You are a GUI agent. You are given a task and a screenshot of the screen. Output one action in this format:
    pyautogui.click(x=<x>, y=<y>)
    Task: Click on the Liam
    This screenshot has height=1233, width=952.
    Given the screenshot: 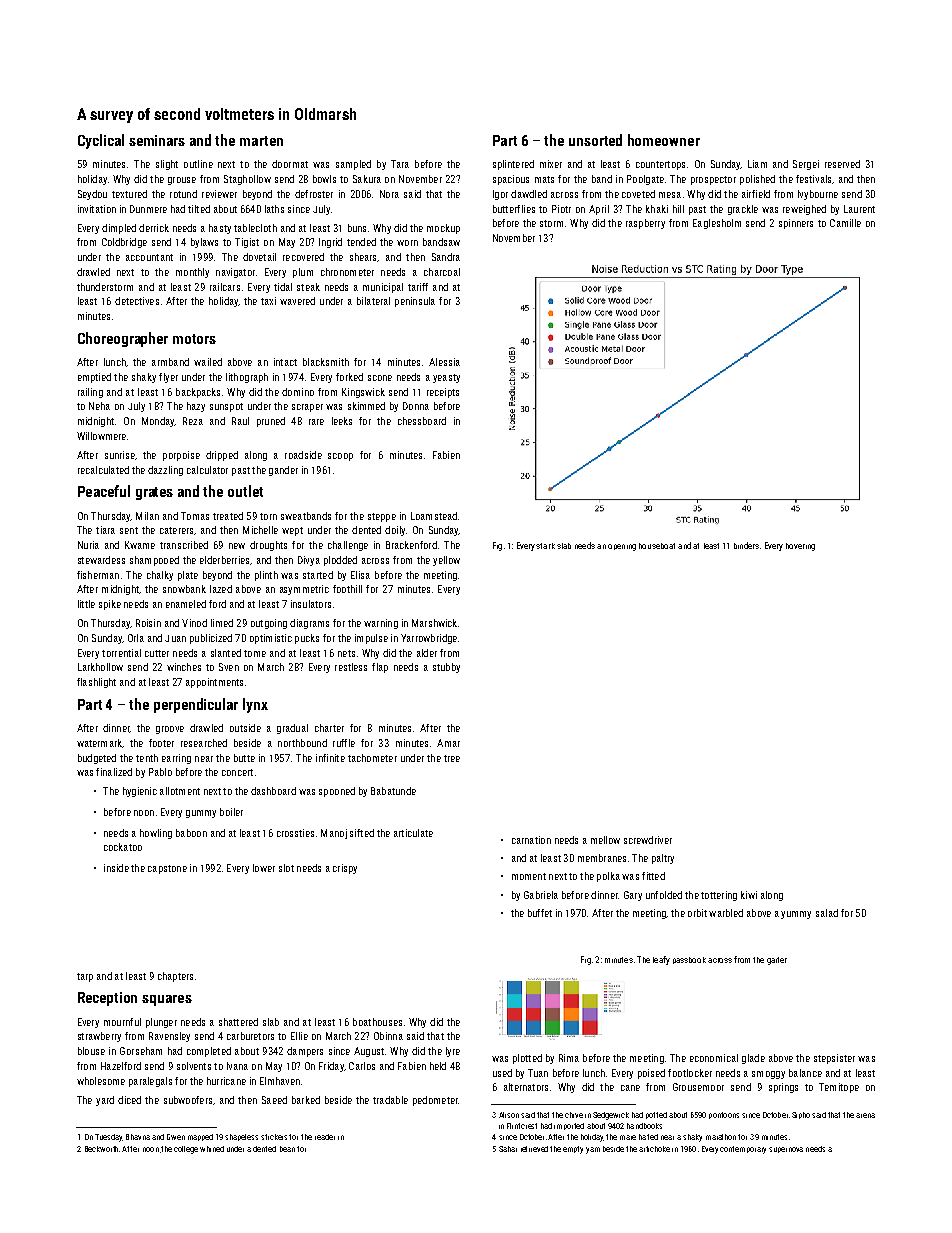 What is the action you would take?
    pyautogui.click(x=757, y=164)
